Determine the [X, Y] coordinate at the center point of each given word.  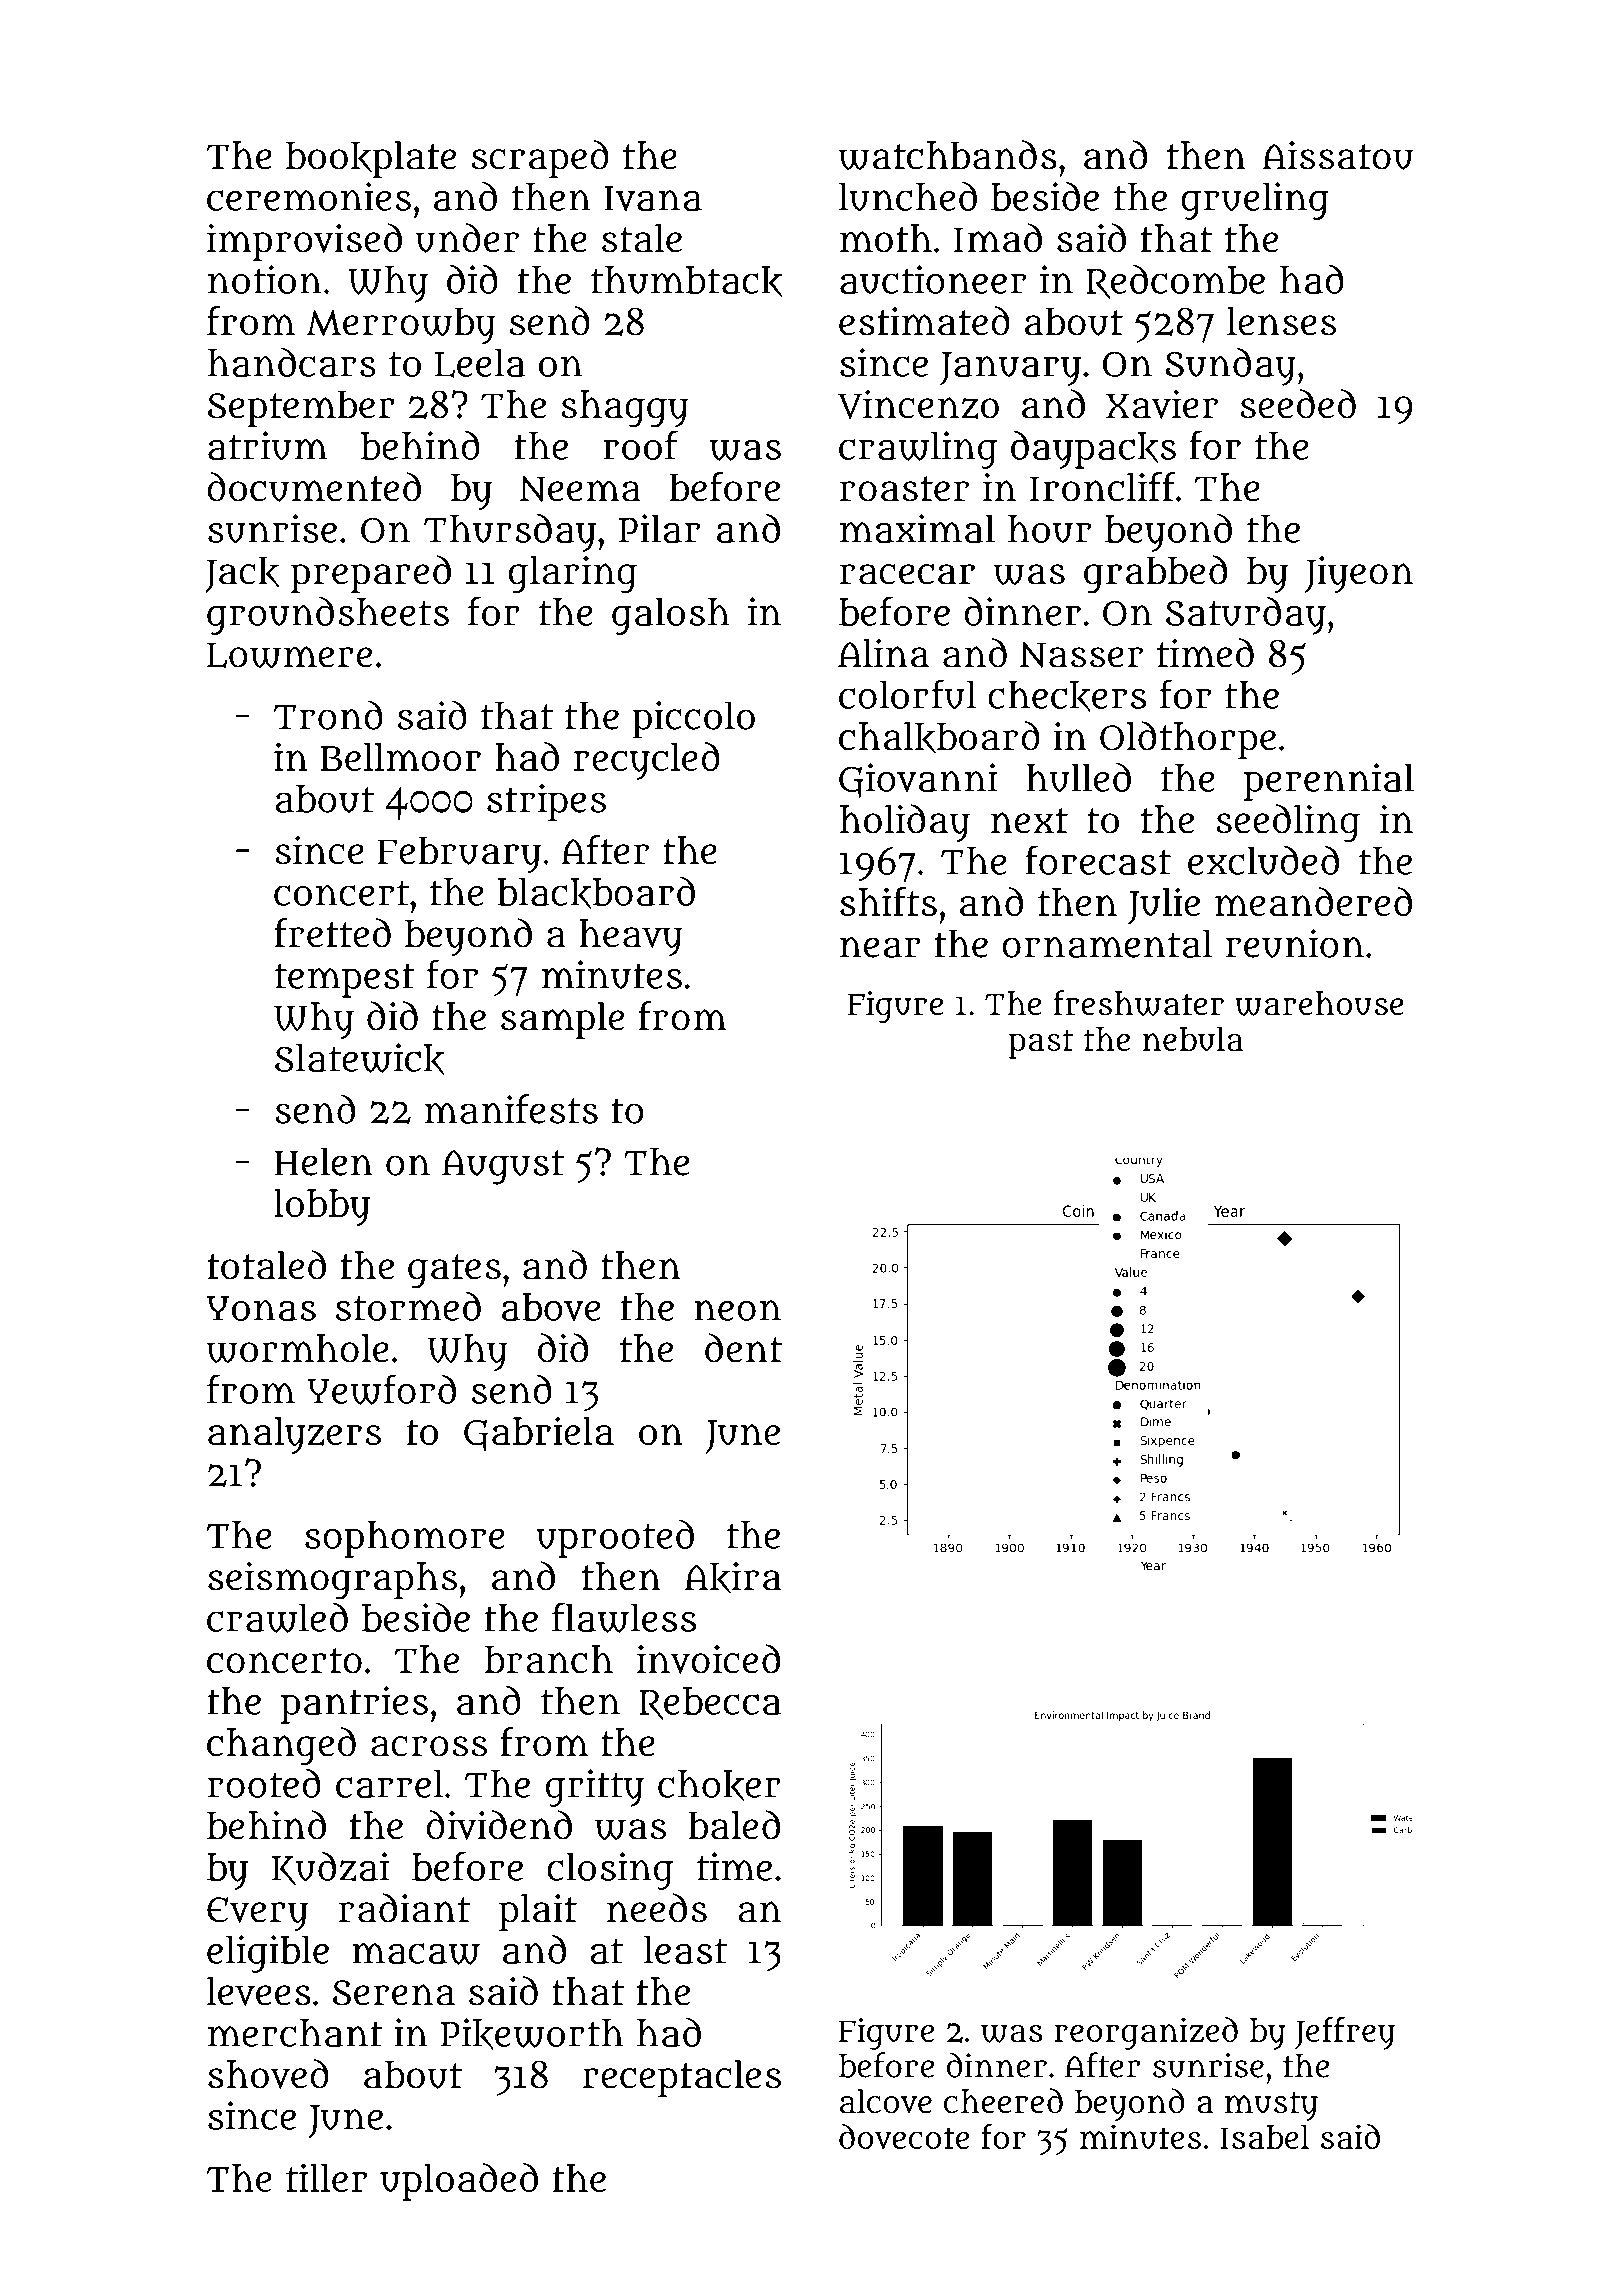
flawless [624, 1617]
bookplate [371, 159]
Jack [242, 574]
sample [562, 1020]
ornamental [1107, 943]
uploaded [459, 2182]
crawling [918, 450]
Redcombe [1175, 282]
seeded [1298, 404]
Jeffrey [1345, 2033]
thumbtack [686, 281]
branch [549, 1659]
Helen [323, 1161]
